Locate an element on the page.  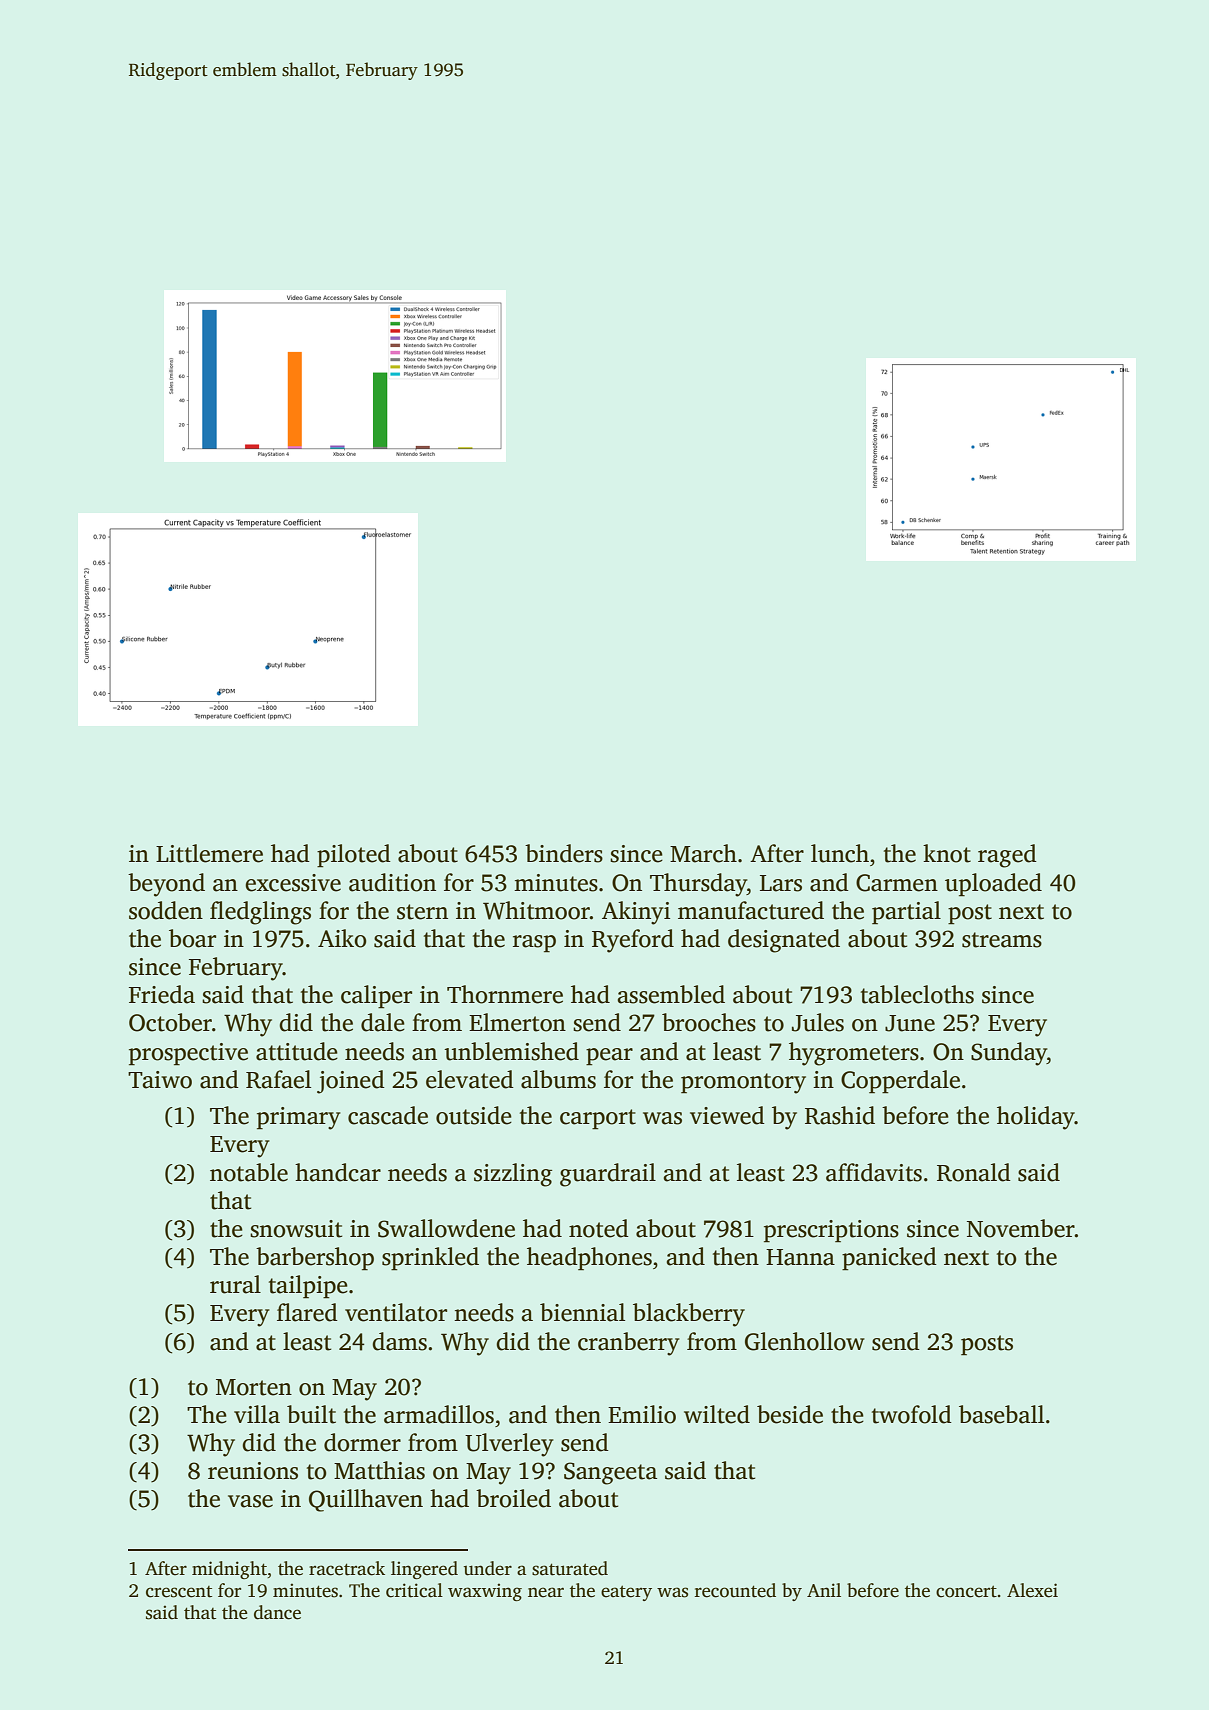
viewed is located at coordinates (727, 1115).
